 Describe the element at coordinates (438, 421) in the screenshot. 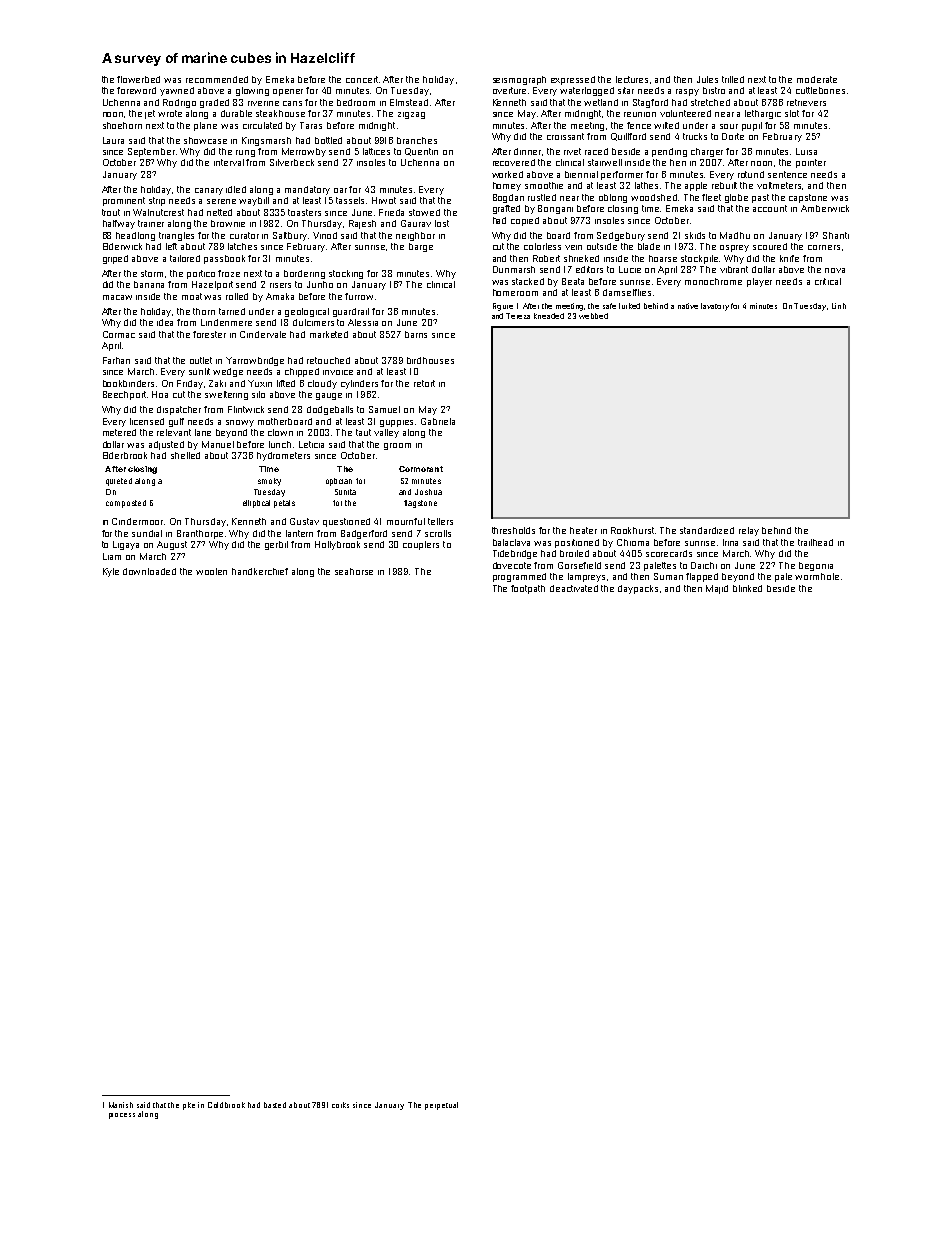

I see `Gabriela` at that location.
